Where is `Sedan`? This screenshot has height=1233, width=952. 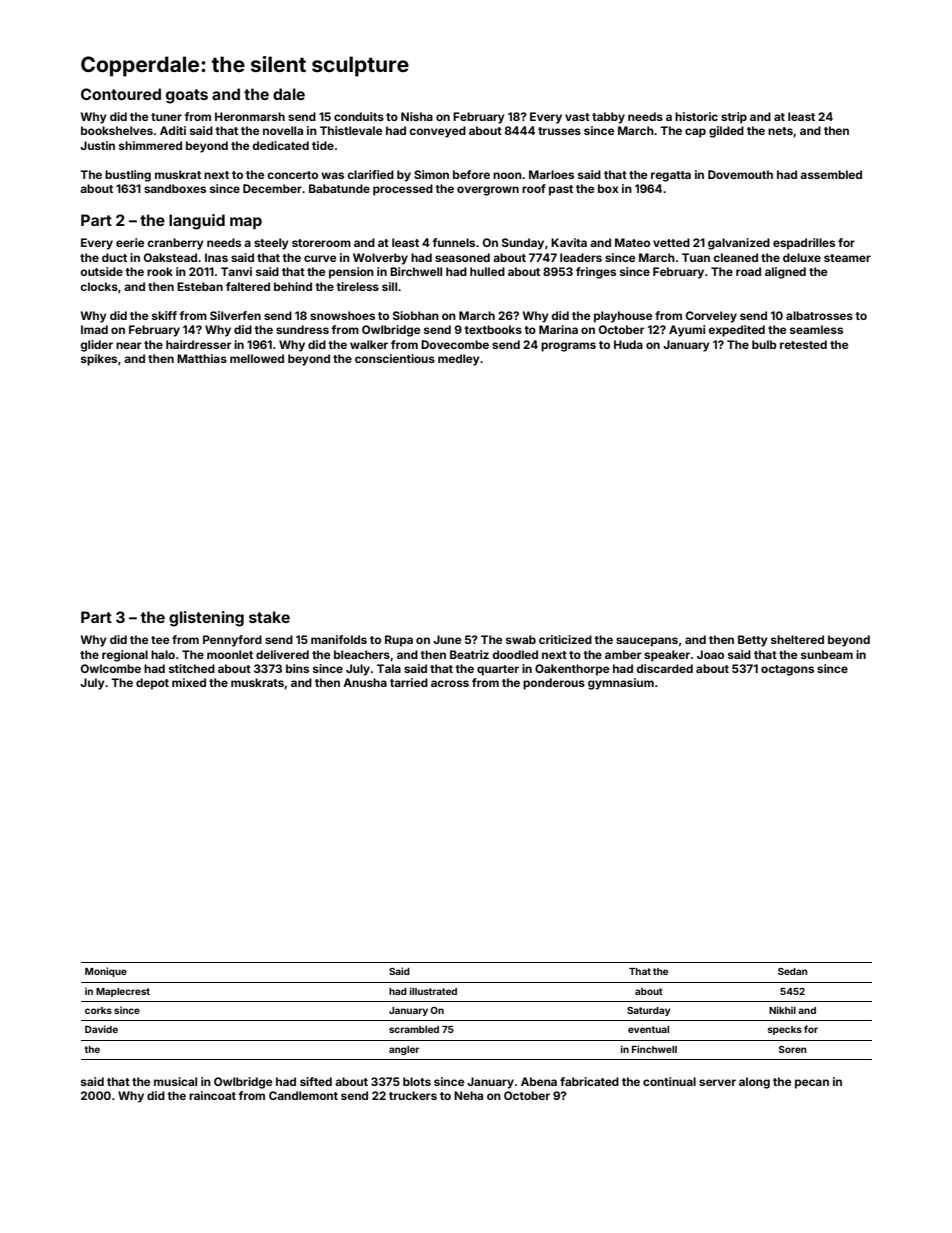 Sedan is located at coordinates (793, 971).
